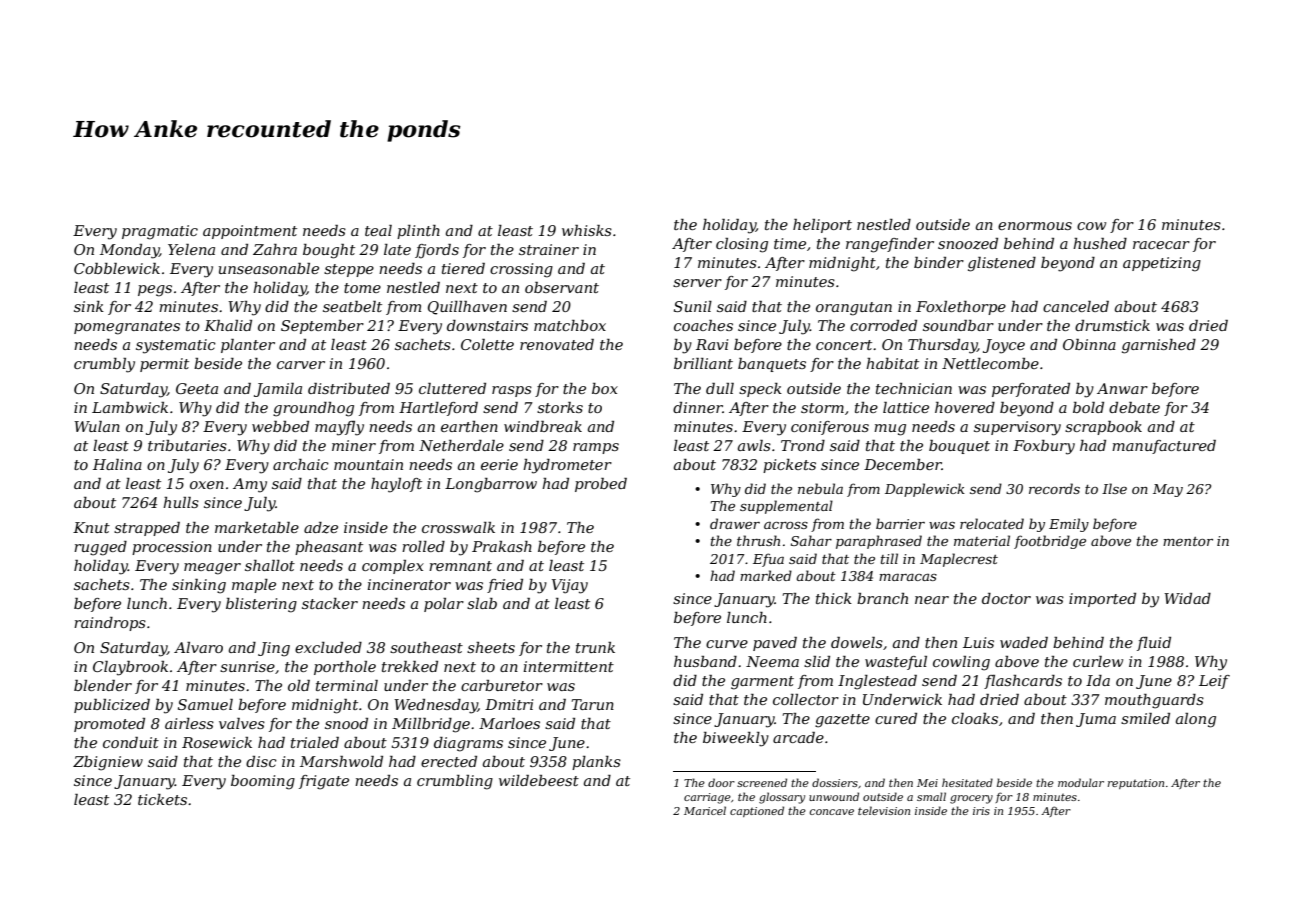  I want to click on Amy, so click(250, 485).
